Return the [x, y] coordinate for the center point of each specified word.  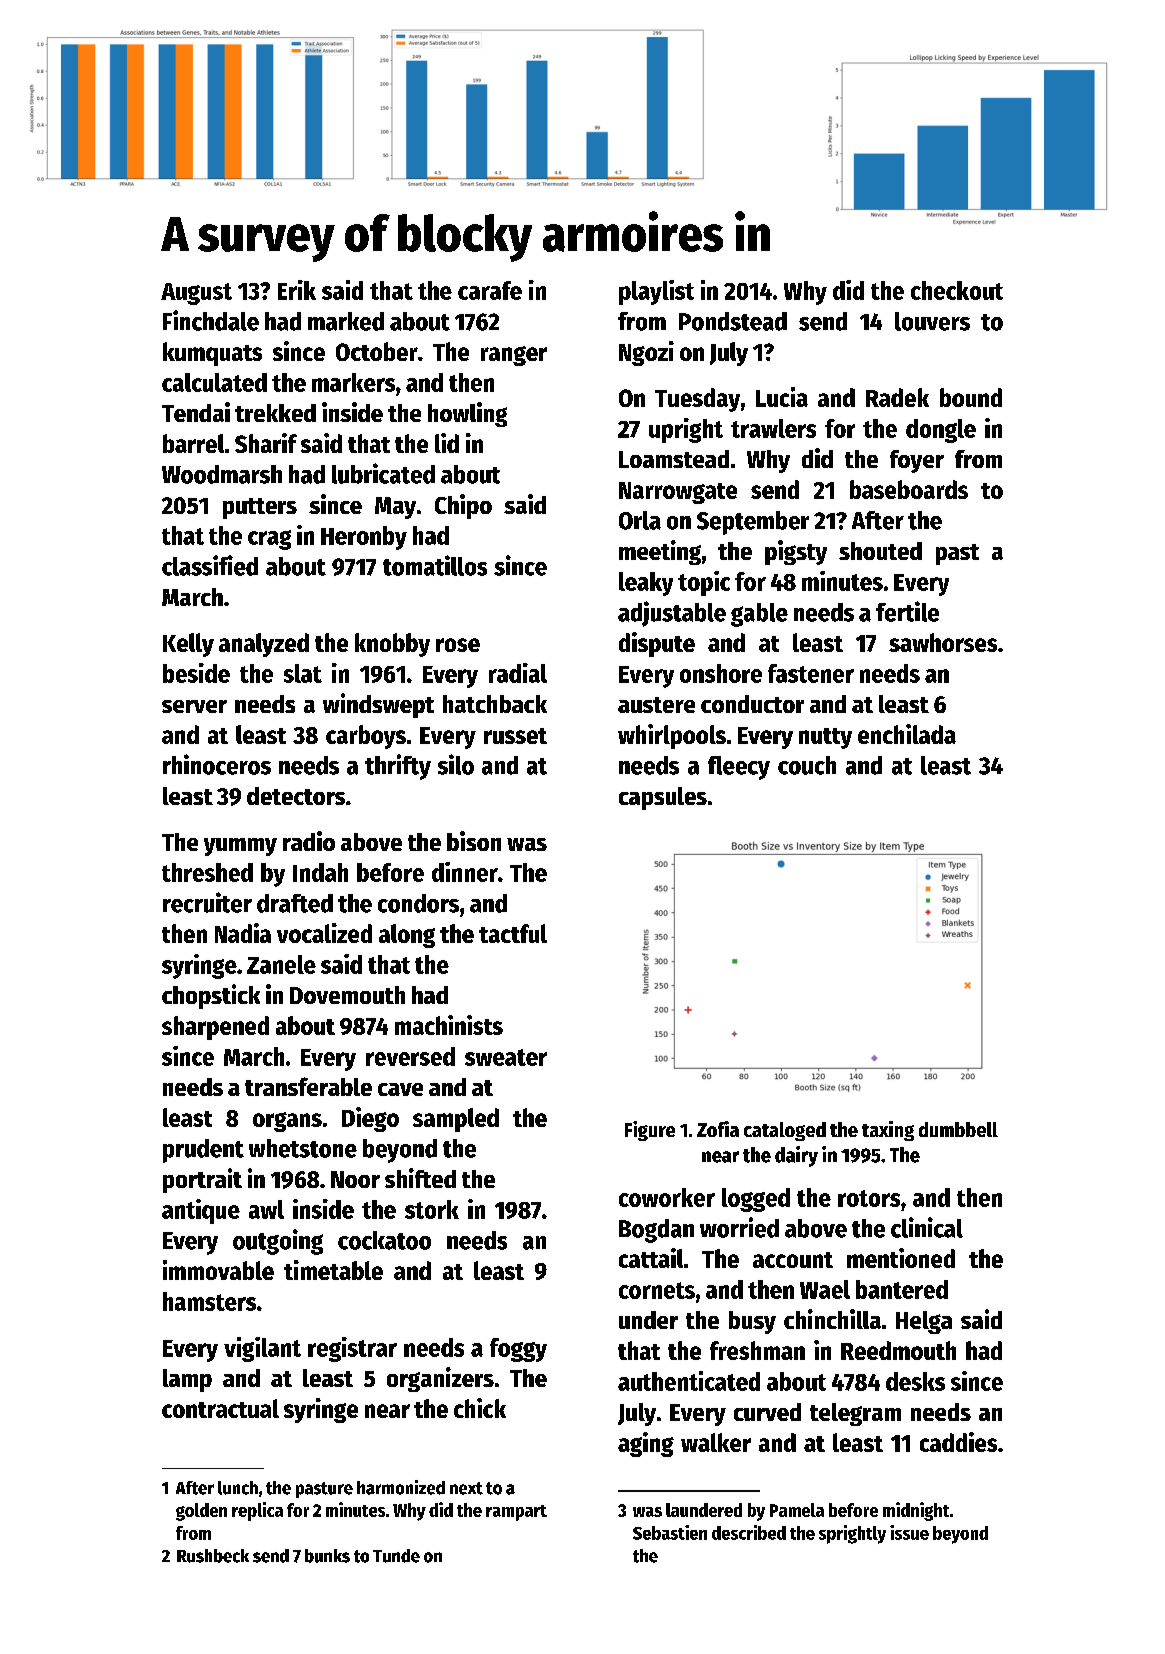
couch [807, 765]
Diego [370, 1119]
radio [309, 841]
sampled [456, 1120]
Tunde [396, 1556]
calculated [214, 382]
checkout [957, 290]
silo [456, 764]
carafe [490, 290]
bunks [327, 1556]
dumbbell [958, 1129]
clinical [927, 1227]
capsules [663, 798]
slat [303, 673]
